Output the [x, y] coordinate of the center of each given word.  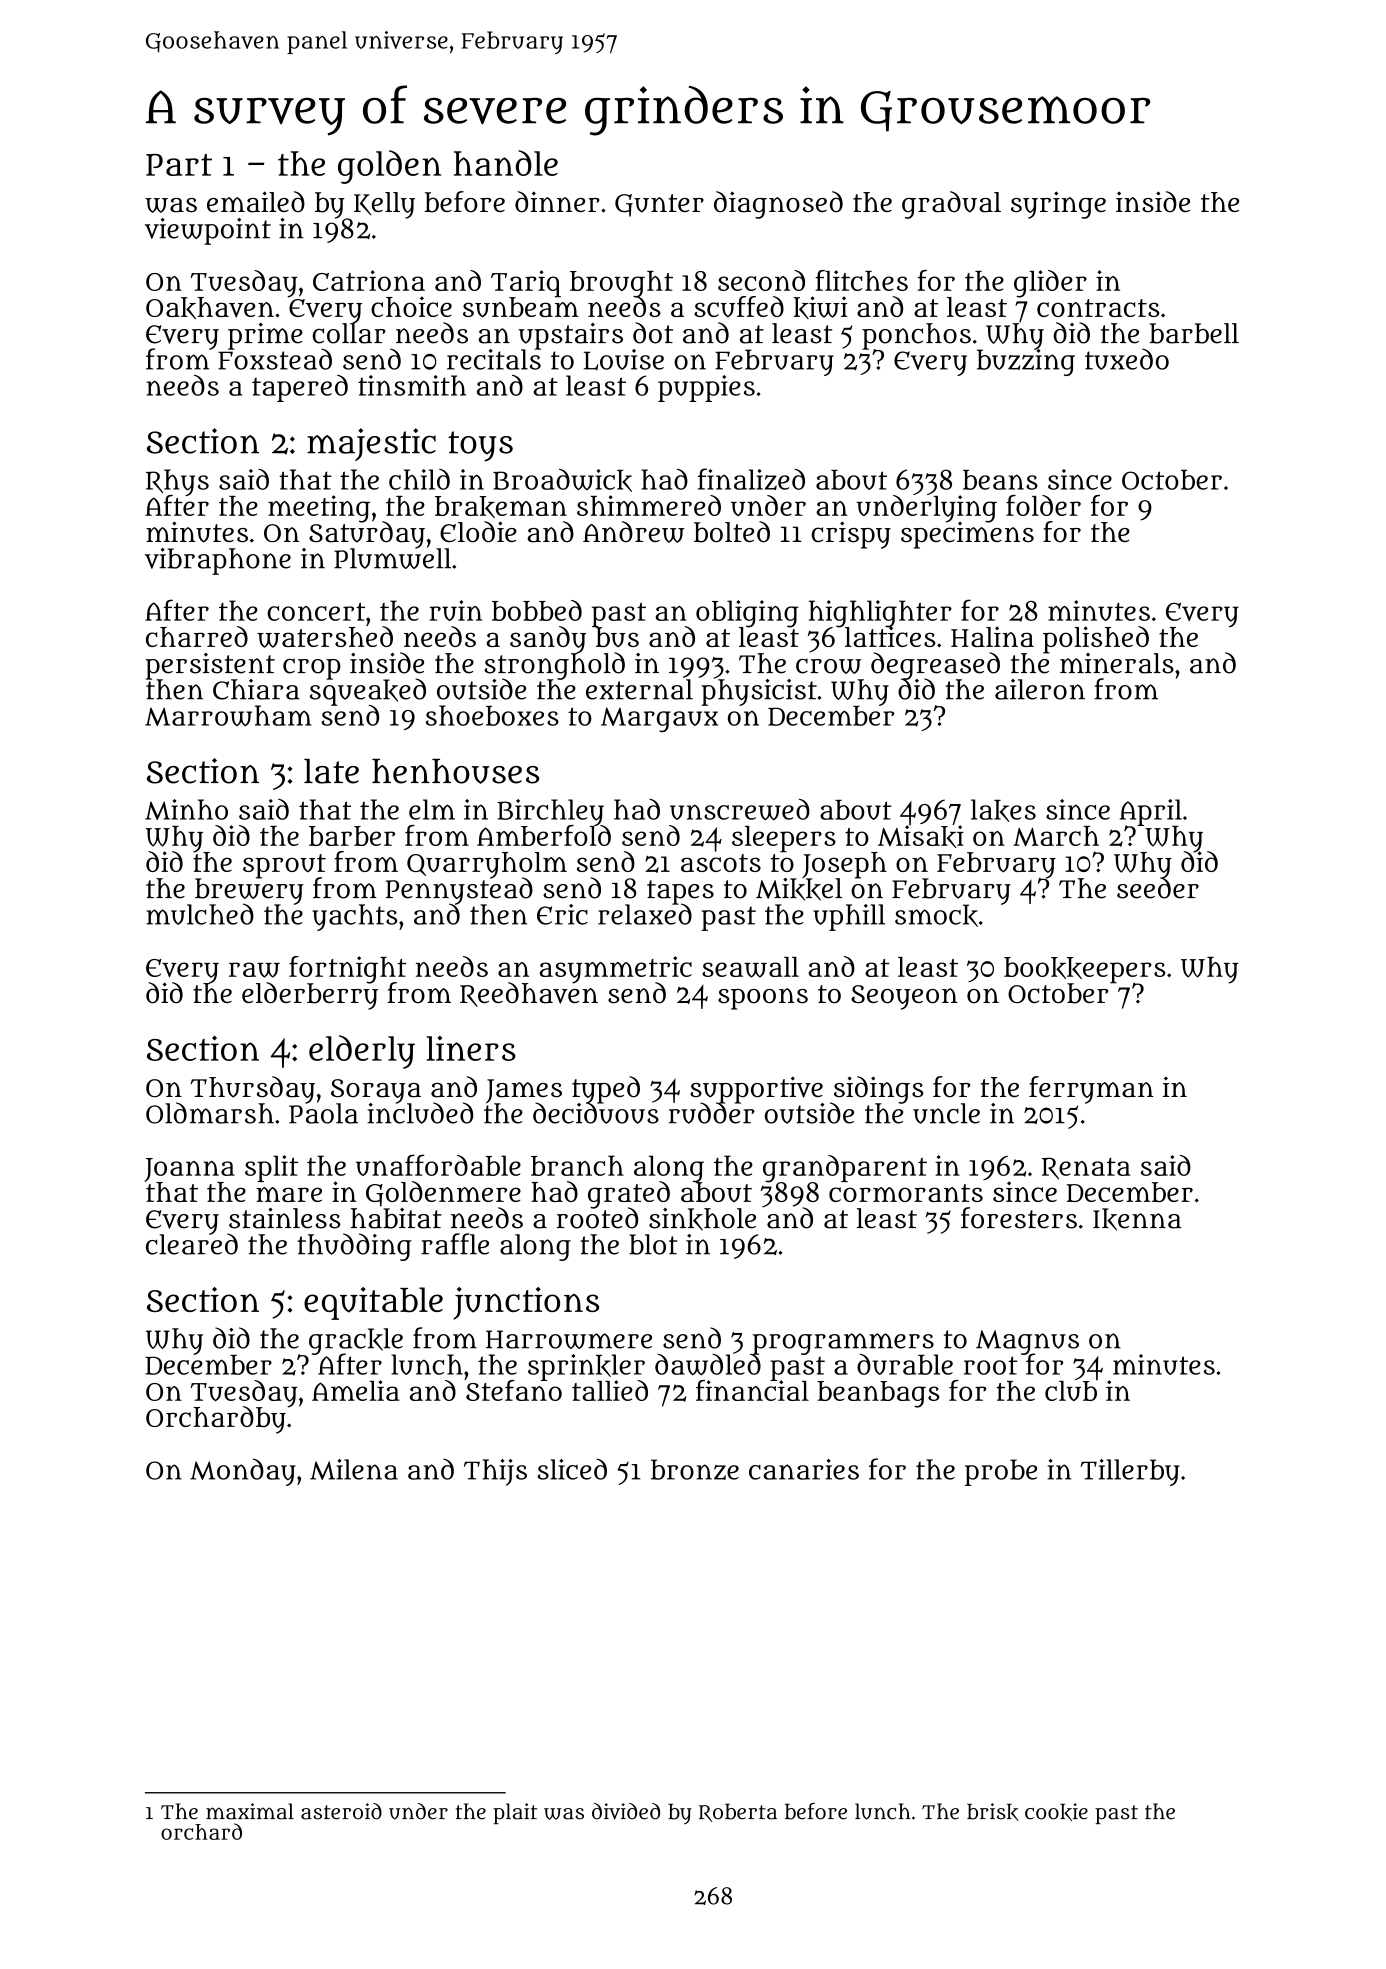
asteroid [341, 1811]
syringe [1058, 205]
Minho [186, 809]
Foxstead [275, 359]
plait [515, 1813]
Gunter [659, 205]
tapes [680, 892]
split [271, 1168]
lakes [1003, 810]
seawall [750, 967]
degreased [935, 665]
